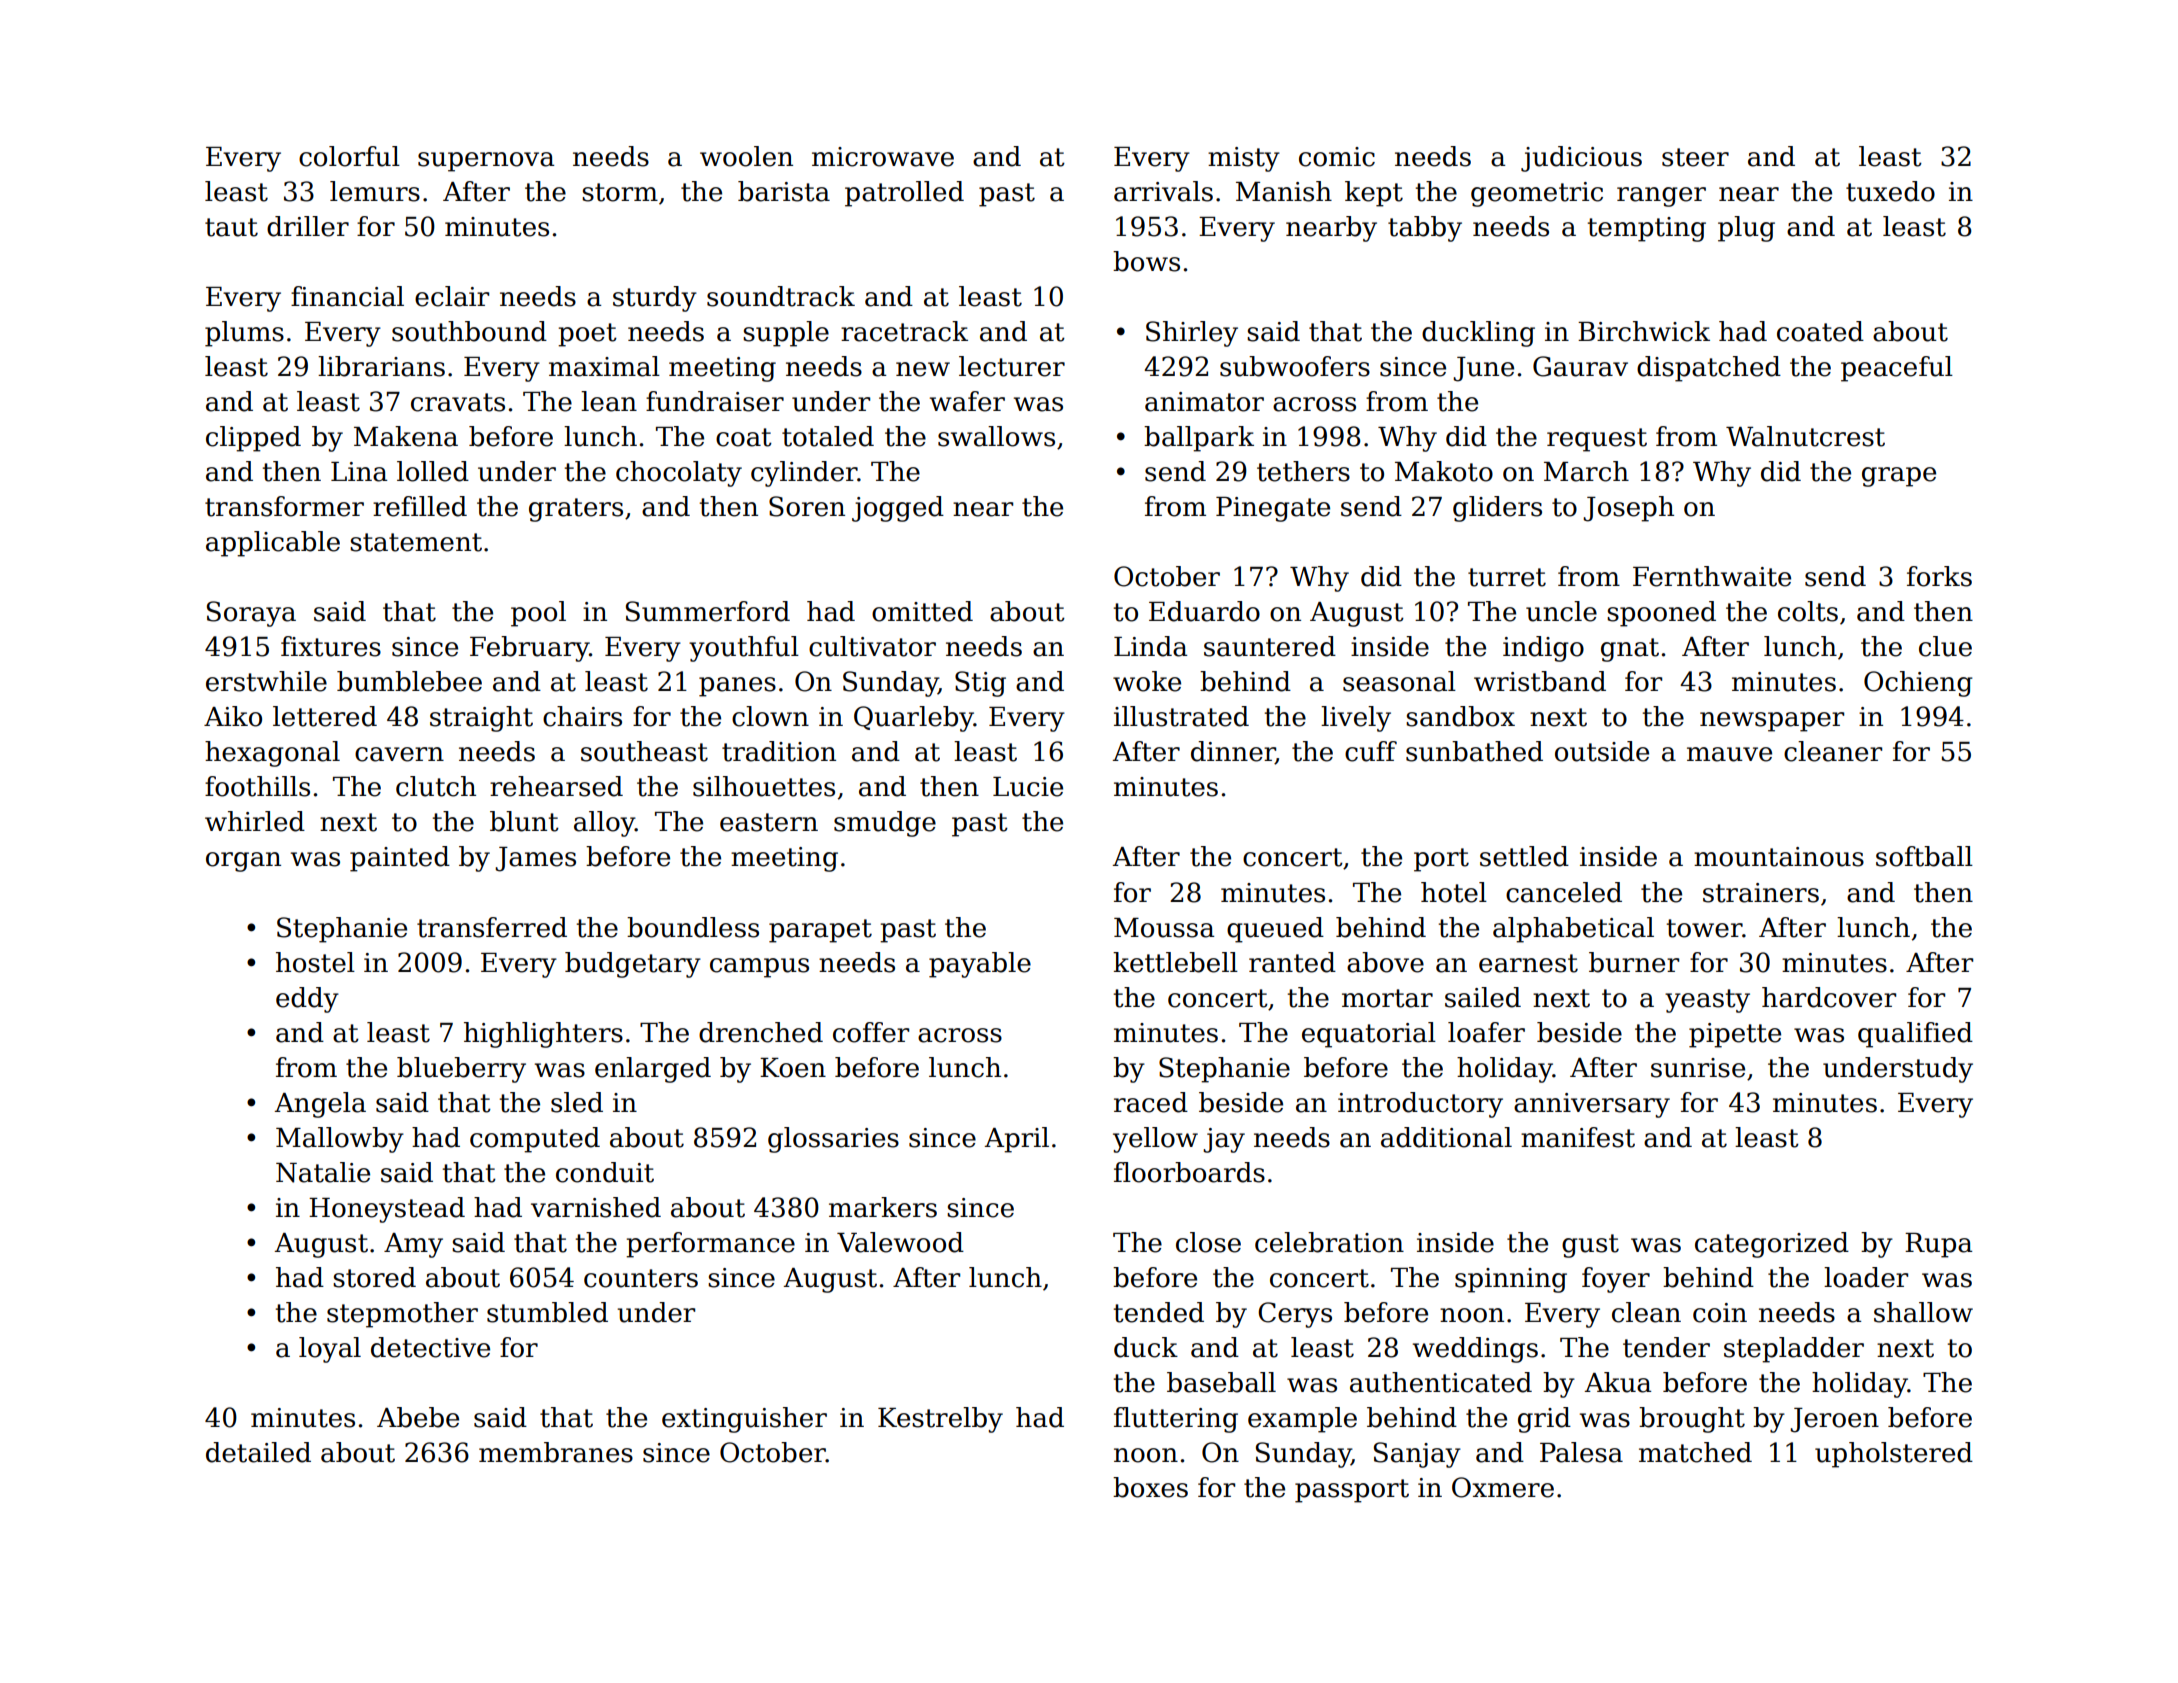  I want to click on spooned, so click(1661, 614).
